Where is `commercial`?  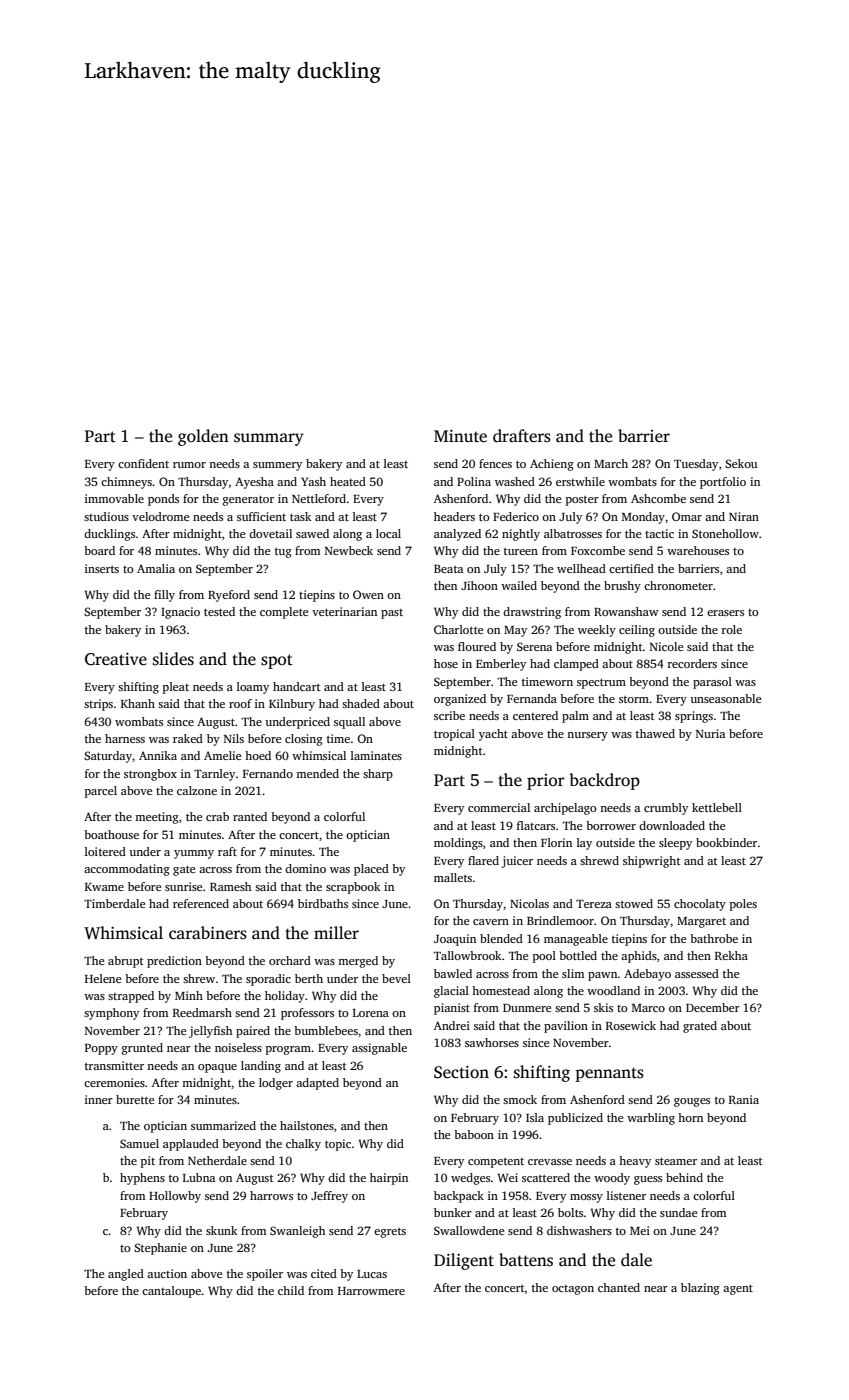
commercial is located at coordinates (499, 807).
